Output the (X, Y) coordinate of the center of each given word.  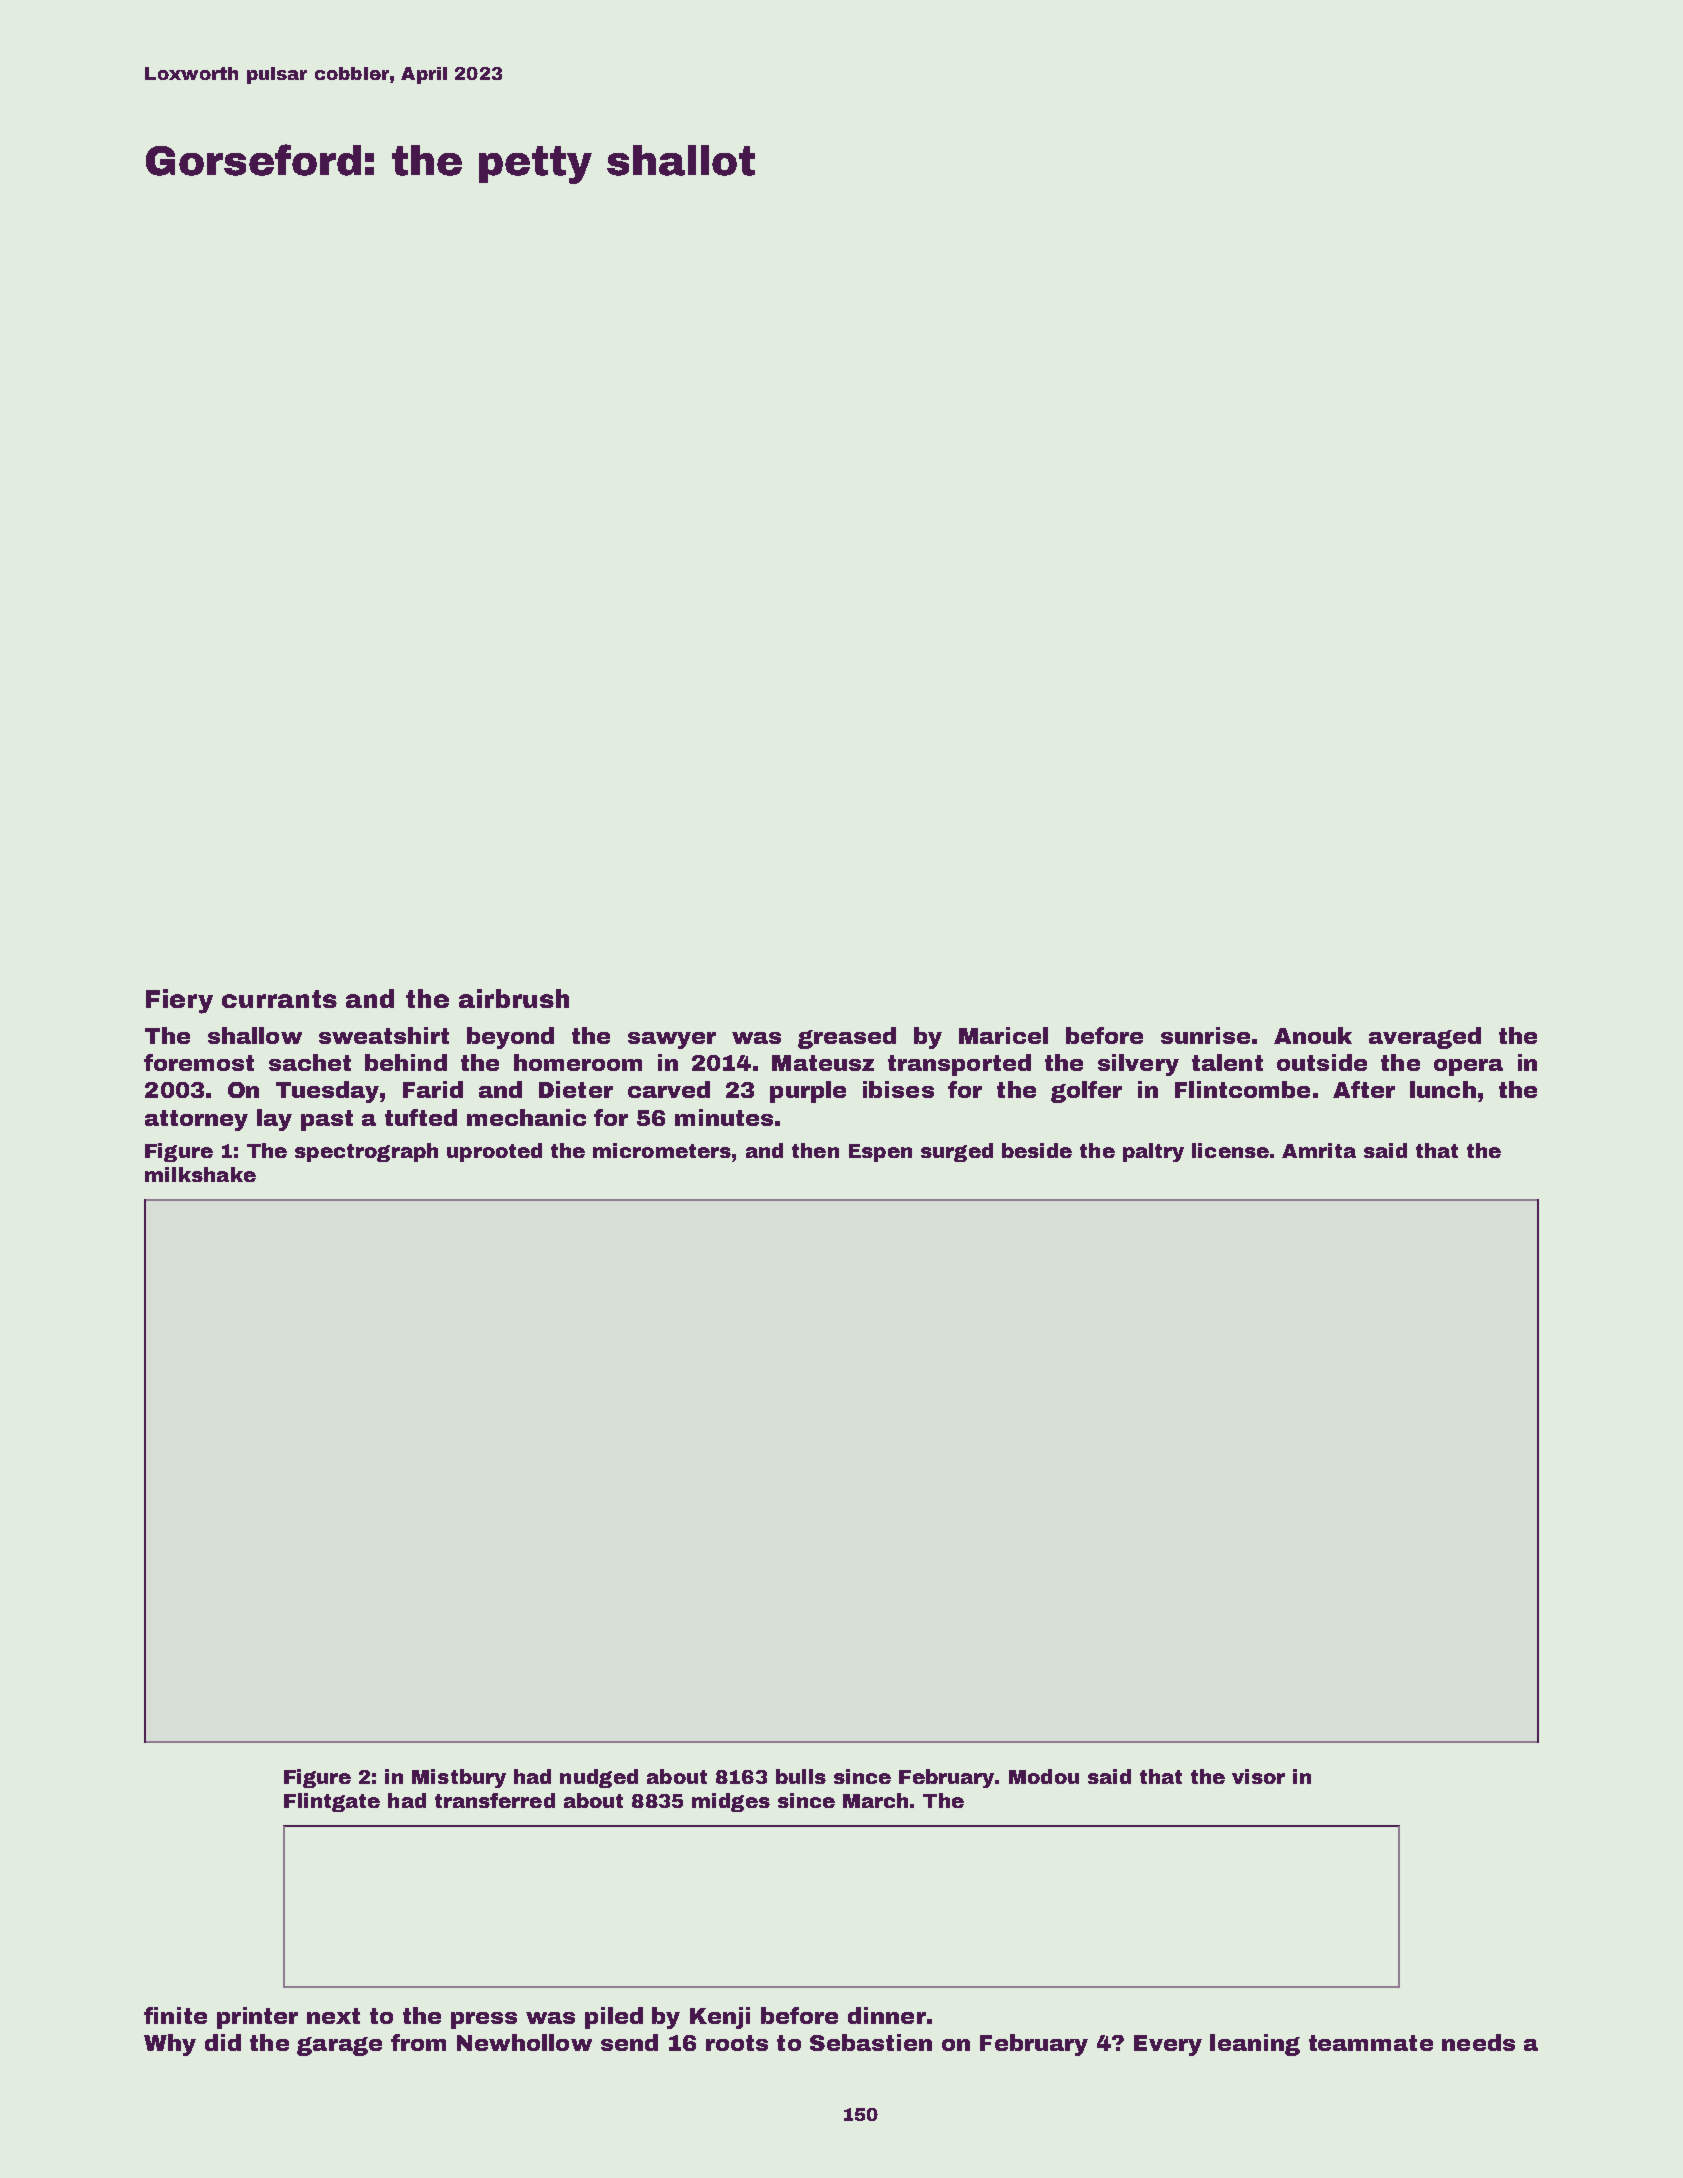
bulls (801, 1776)
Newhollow (524, 2042)
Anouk (1313, 1035)
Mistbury (459, 1778)
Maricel (1003, 1035)
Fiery (179, 1001)
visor (1258, 1776)
